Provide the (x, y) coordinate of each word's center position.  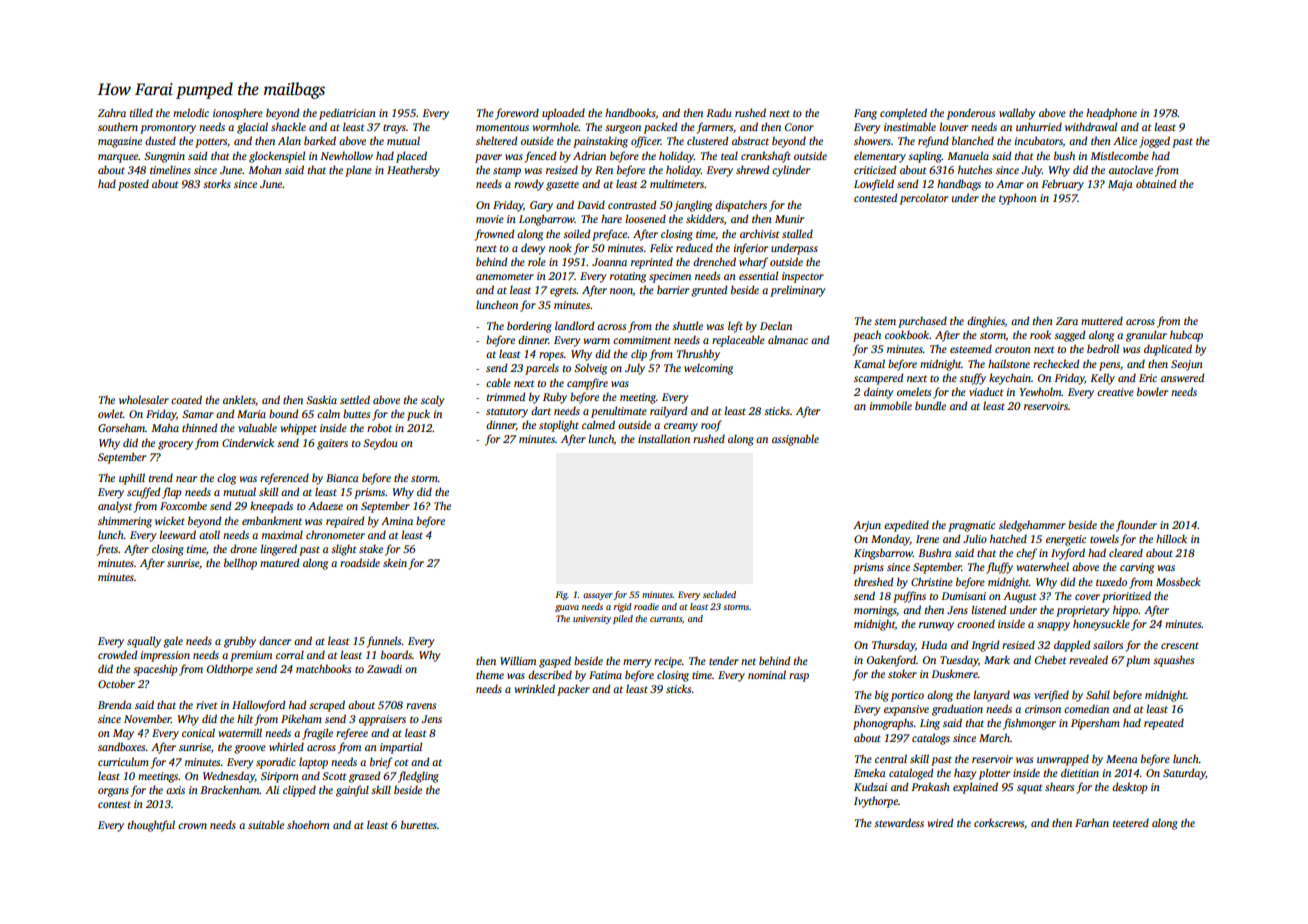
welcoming (708, 369)
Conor (799, 127)
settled (355, 399)
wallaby (1017, 114)
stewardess (899, 822)
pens (1109, 366)
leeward (177, 534)
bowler (1152, 391)
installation (664, 438)
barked (320, 140)
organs (113, 792)
